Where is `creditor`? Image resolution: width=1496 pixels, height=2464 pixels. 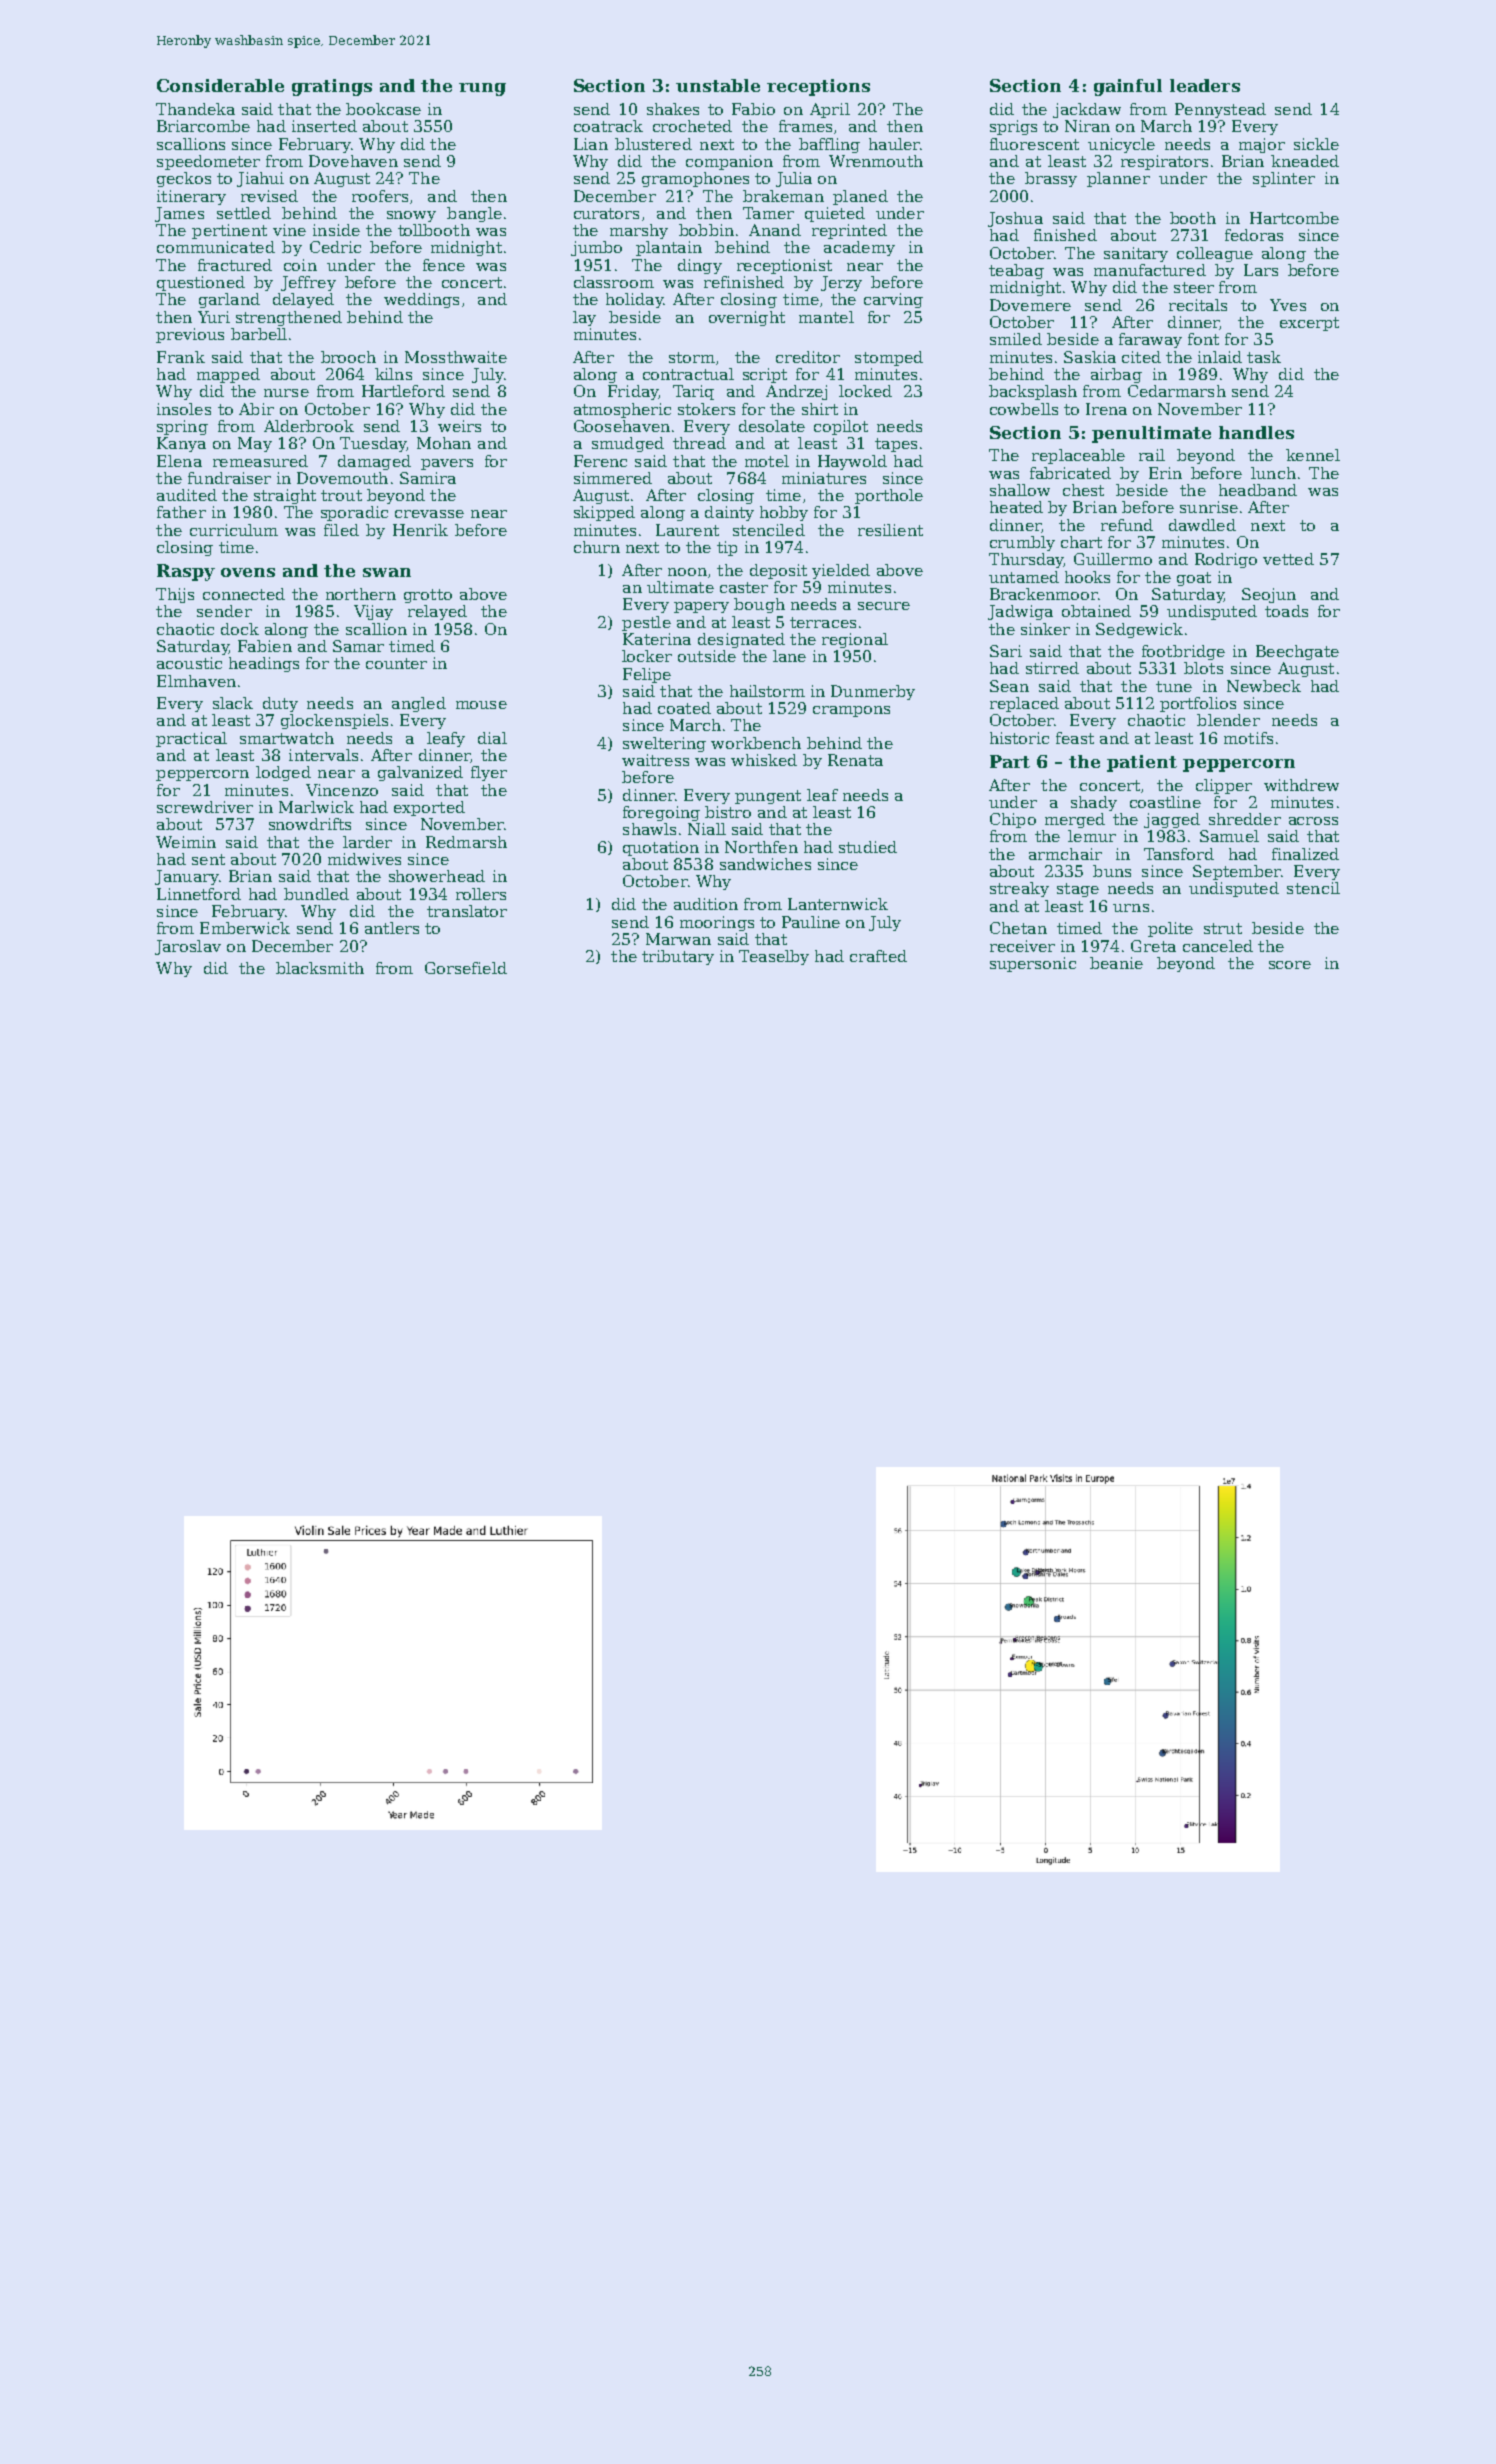
creditor is located at coordinates (808, 357).
